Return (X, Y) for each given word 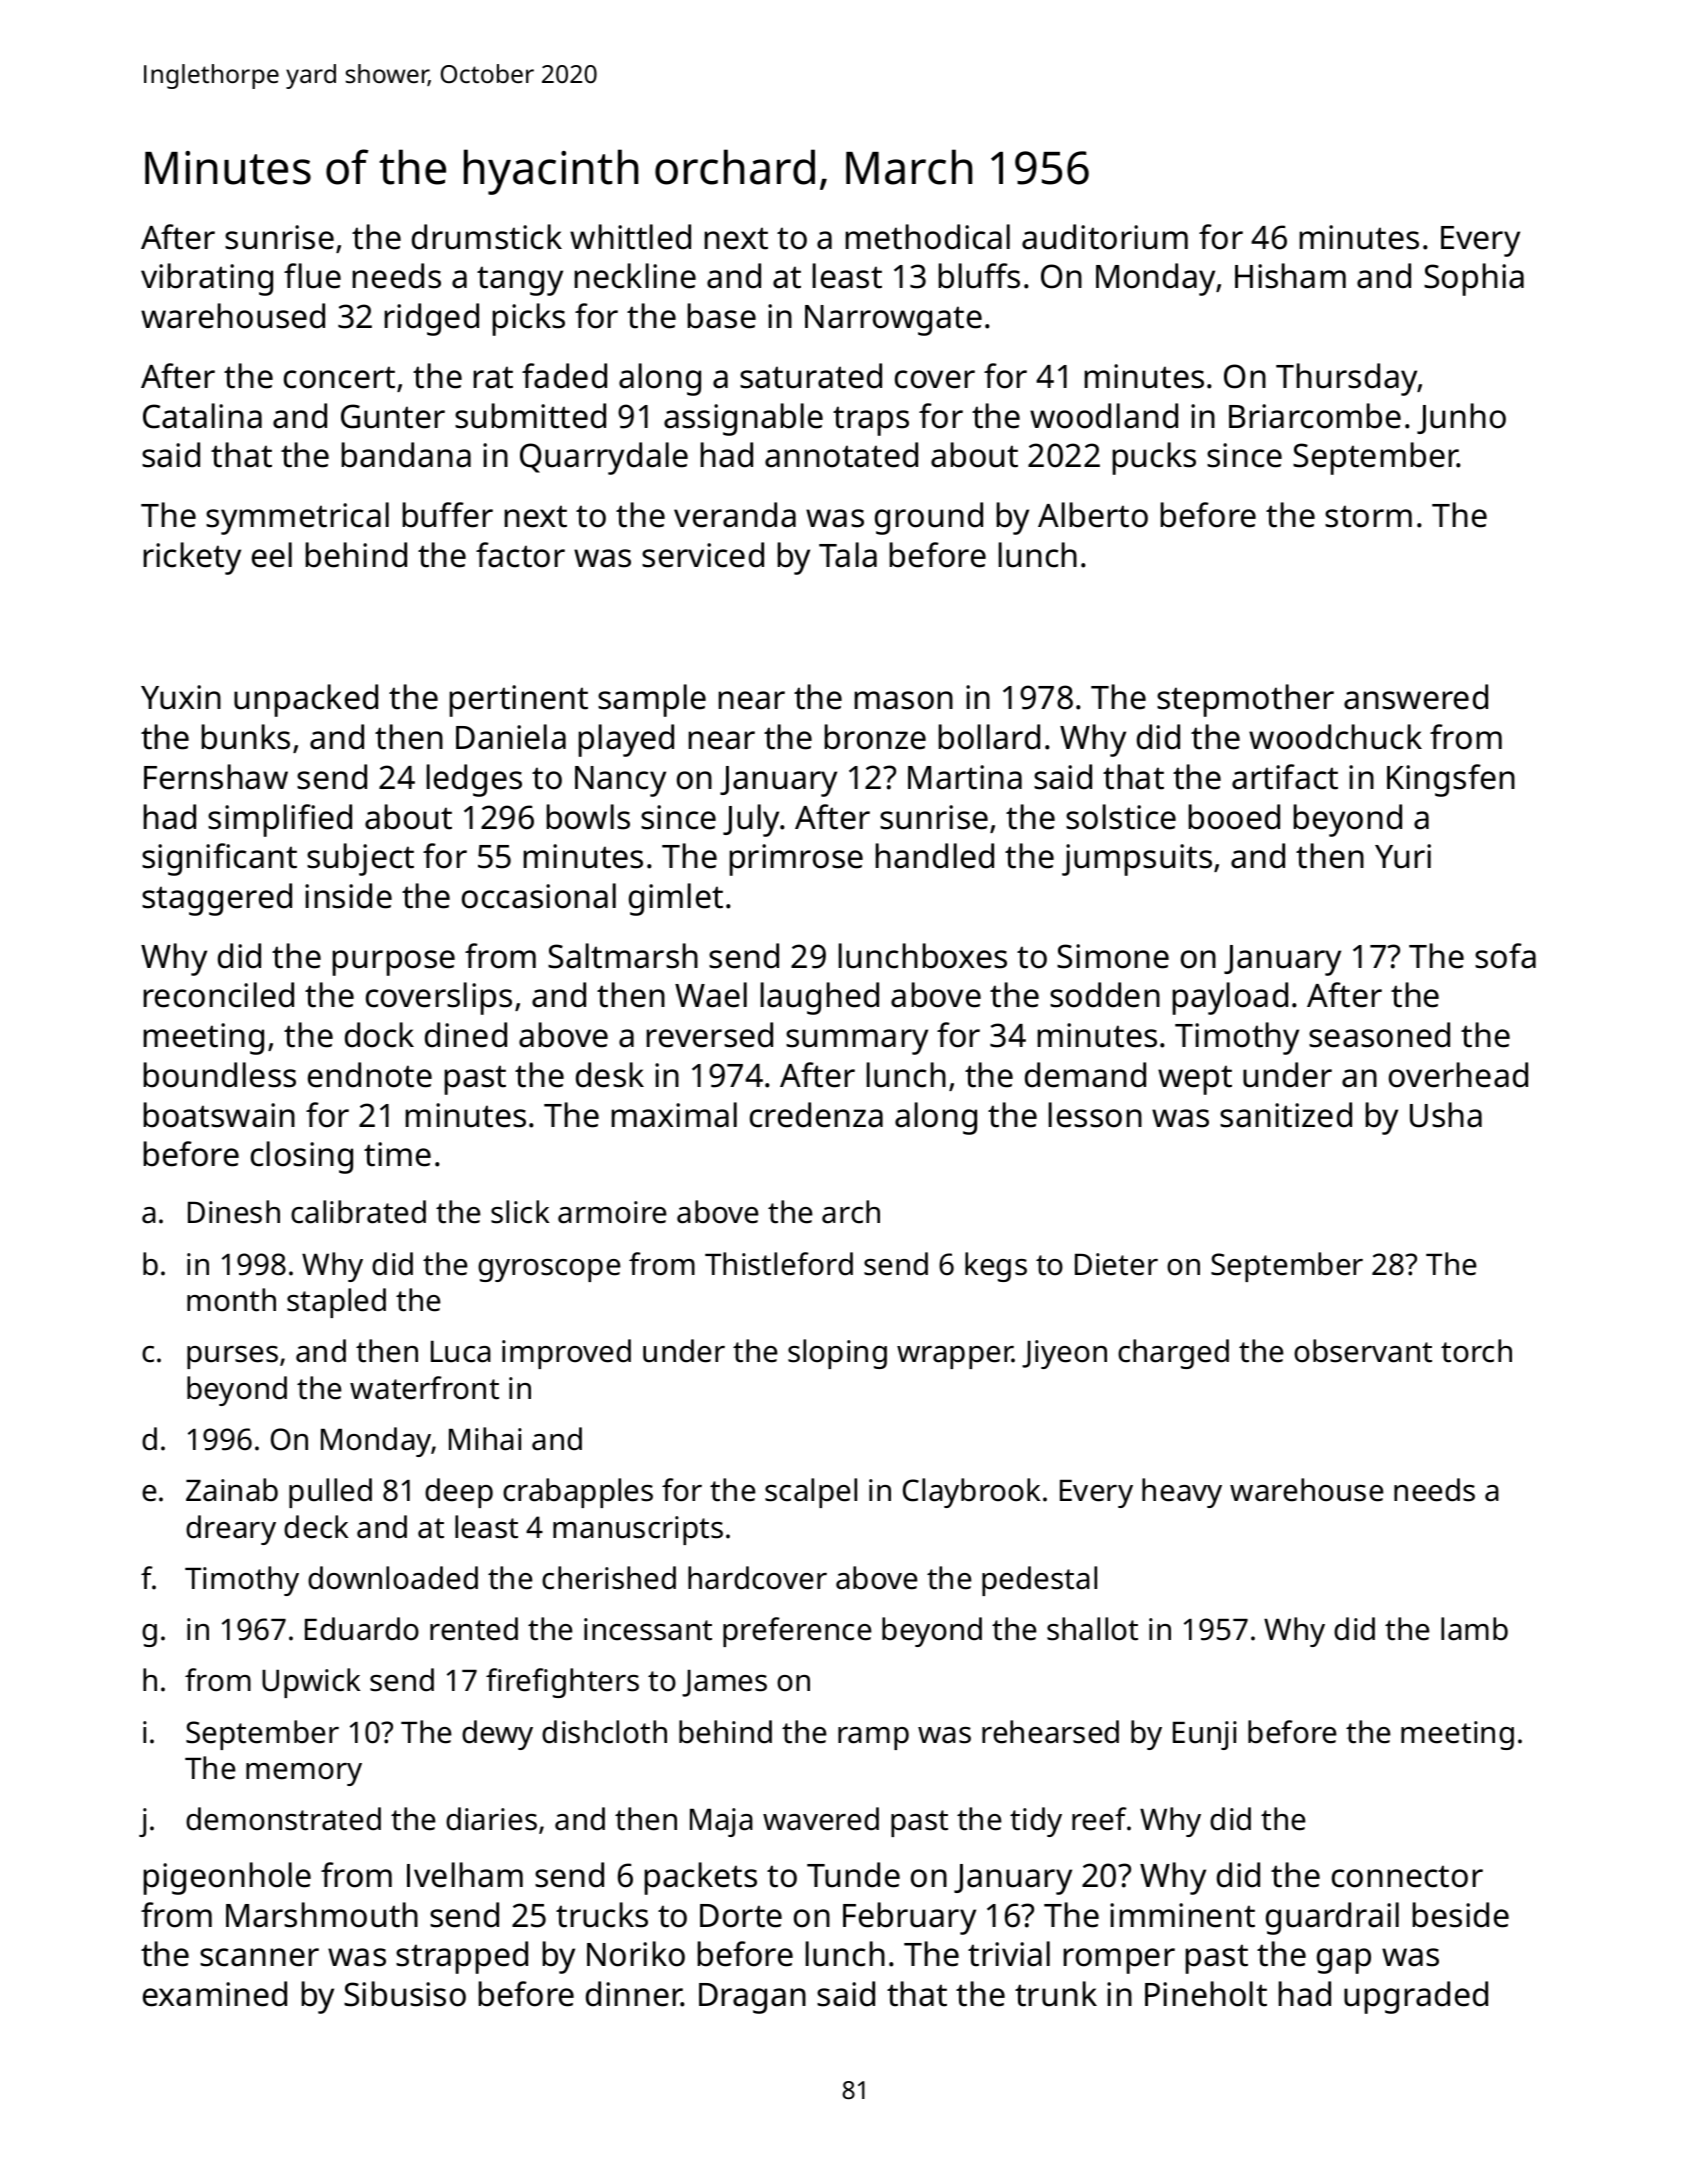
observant (1363, 1351)
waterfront (424, 1388)
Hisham (1290, 276)
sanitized (1286, 1115)
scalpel (811, 1493)
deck (316, 1527)
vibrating (207, 279)
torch (1476, 1351)
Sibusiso (405, 1994)
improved (566, 1354)
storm (1368, 516)
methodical (927, 237)
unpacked (306, 700)
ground (929, 518)
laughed (819, 998)
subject (360, 859)
